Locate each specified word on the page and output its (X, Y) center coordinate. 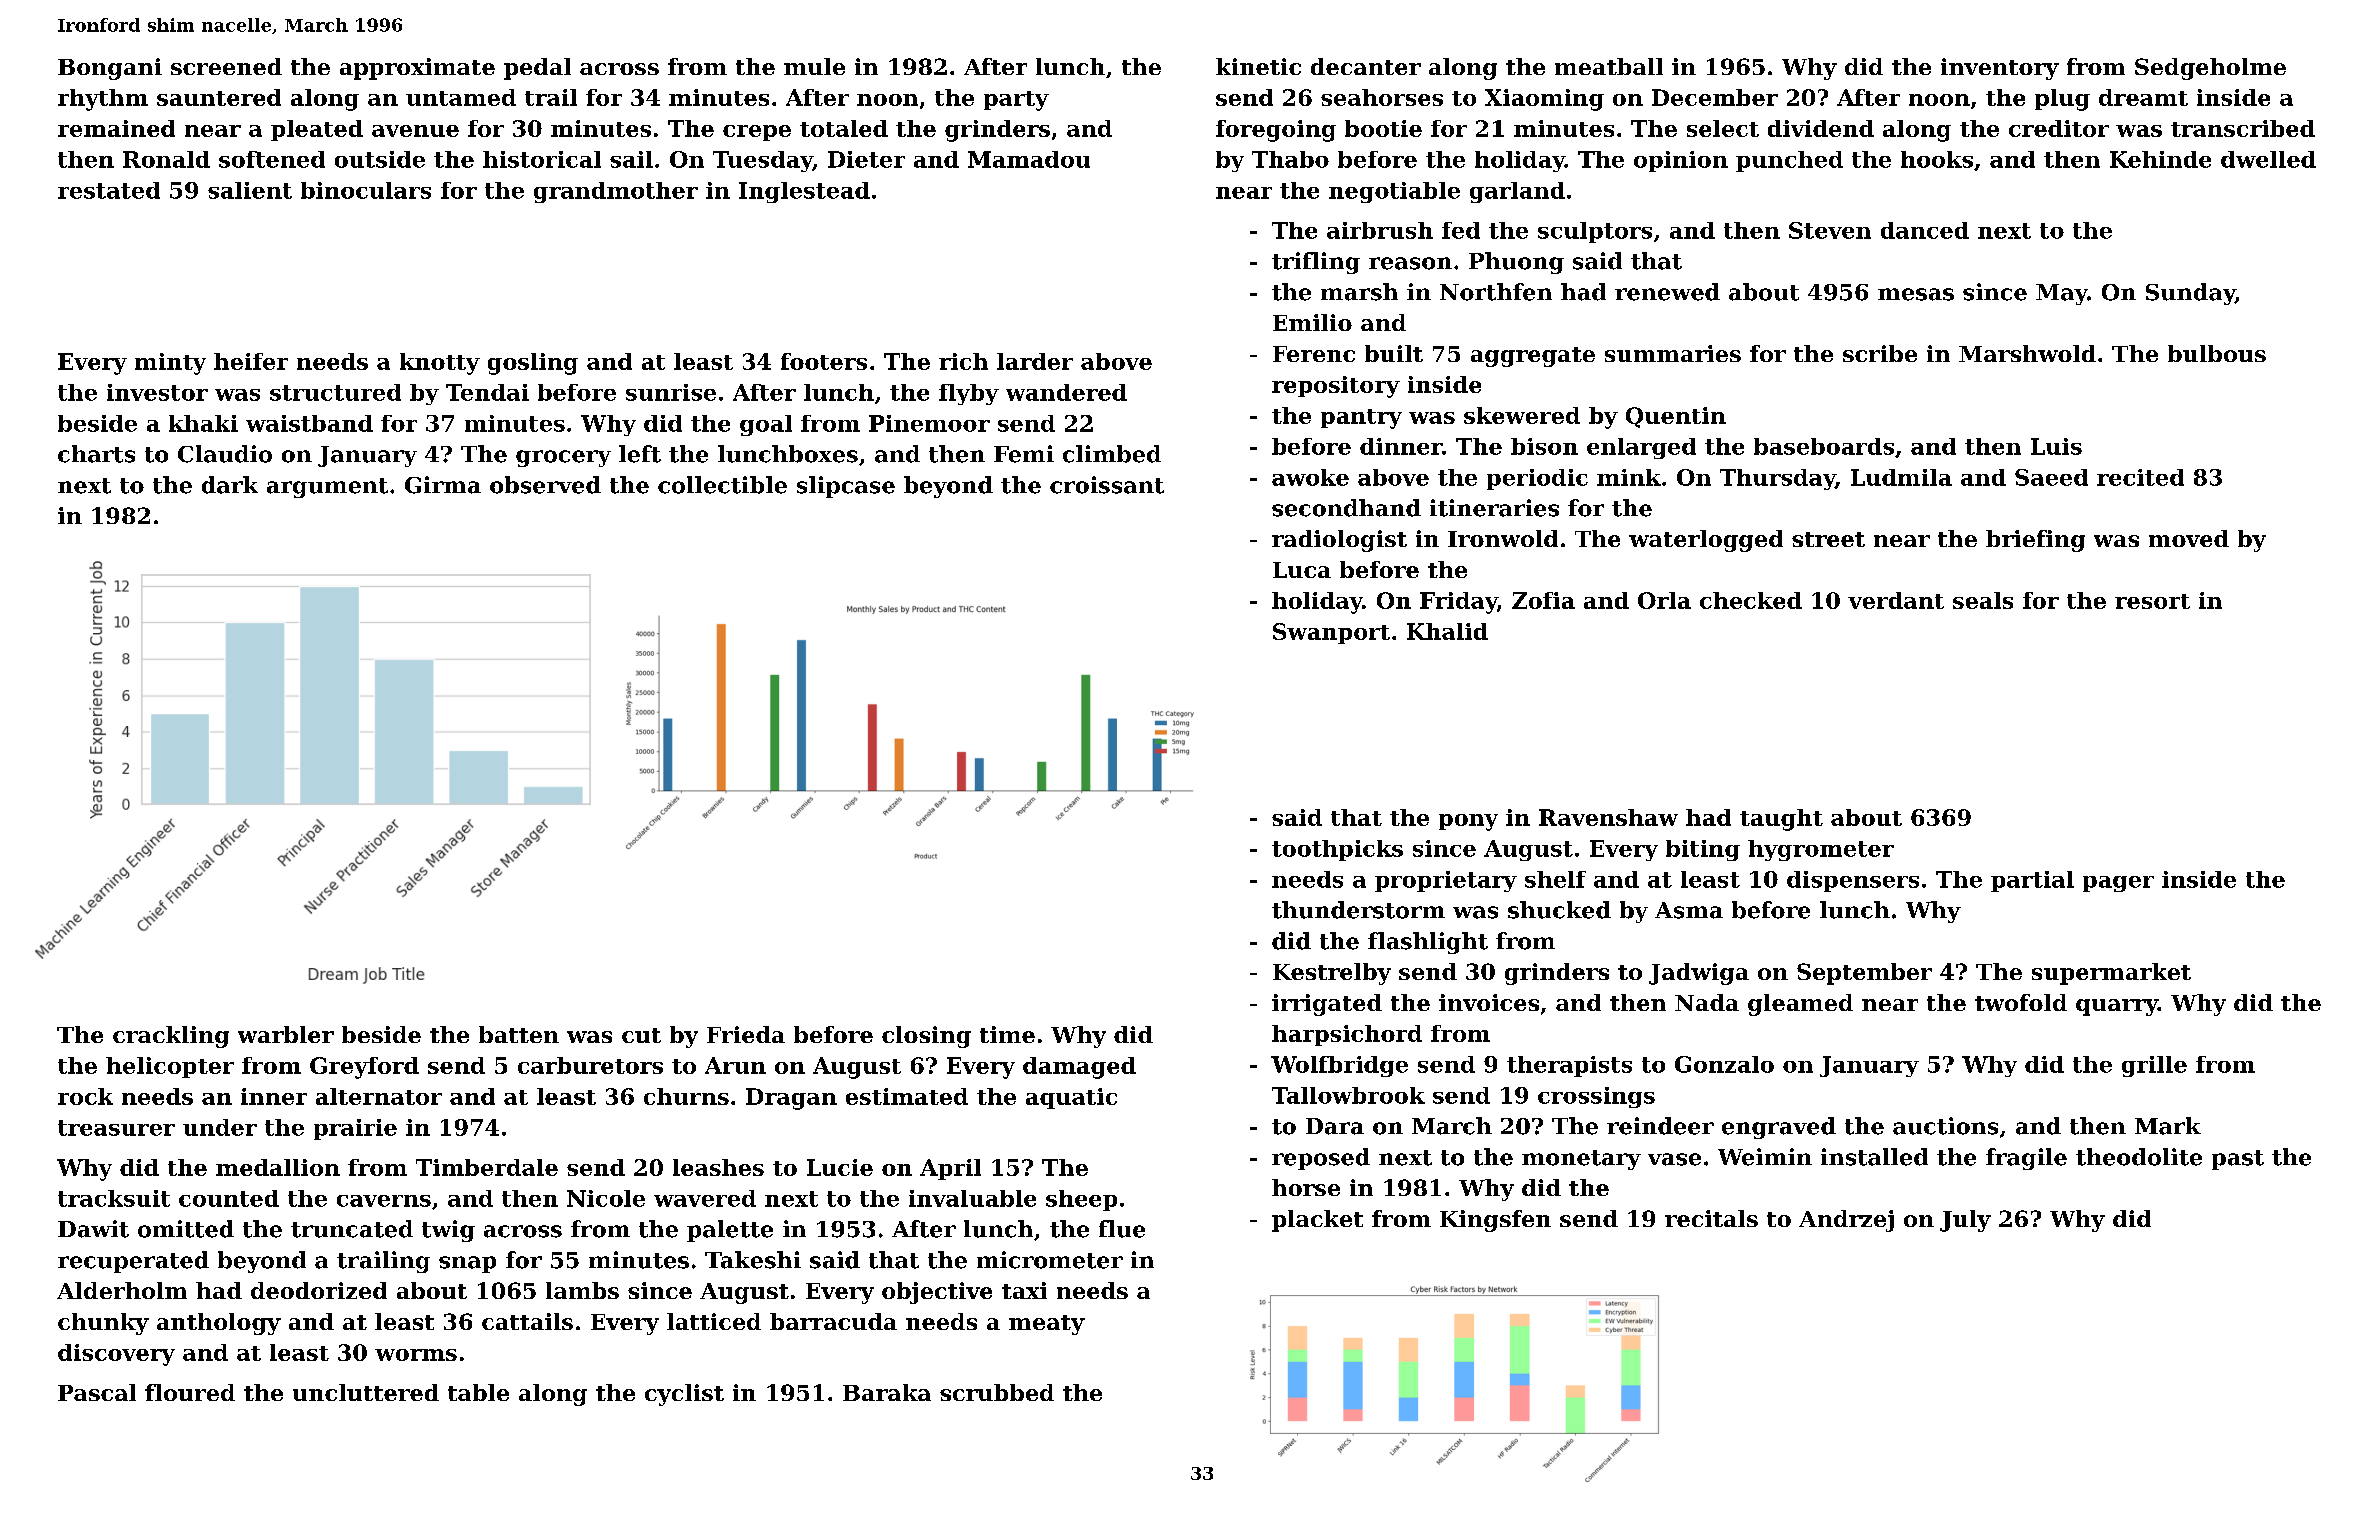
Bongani (110, 69)
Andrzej (1846, 1221)
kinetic (1258, 66)
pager (2118, 884)
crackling (171, 1037)
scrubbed (997, 1392)
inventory (2000, 69)
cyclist (684, 1395)
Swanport (1331, 633)
